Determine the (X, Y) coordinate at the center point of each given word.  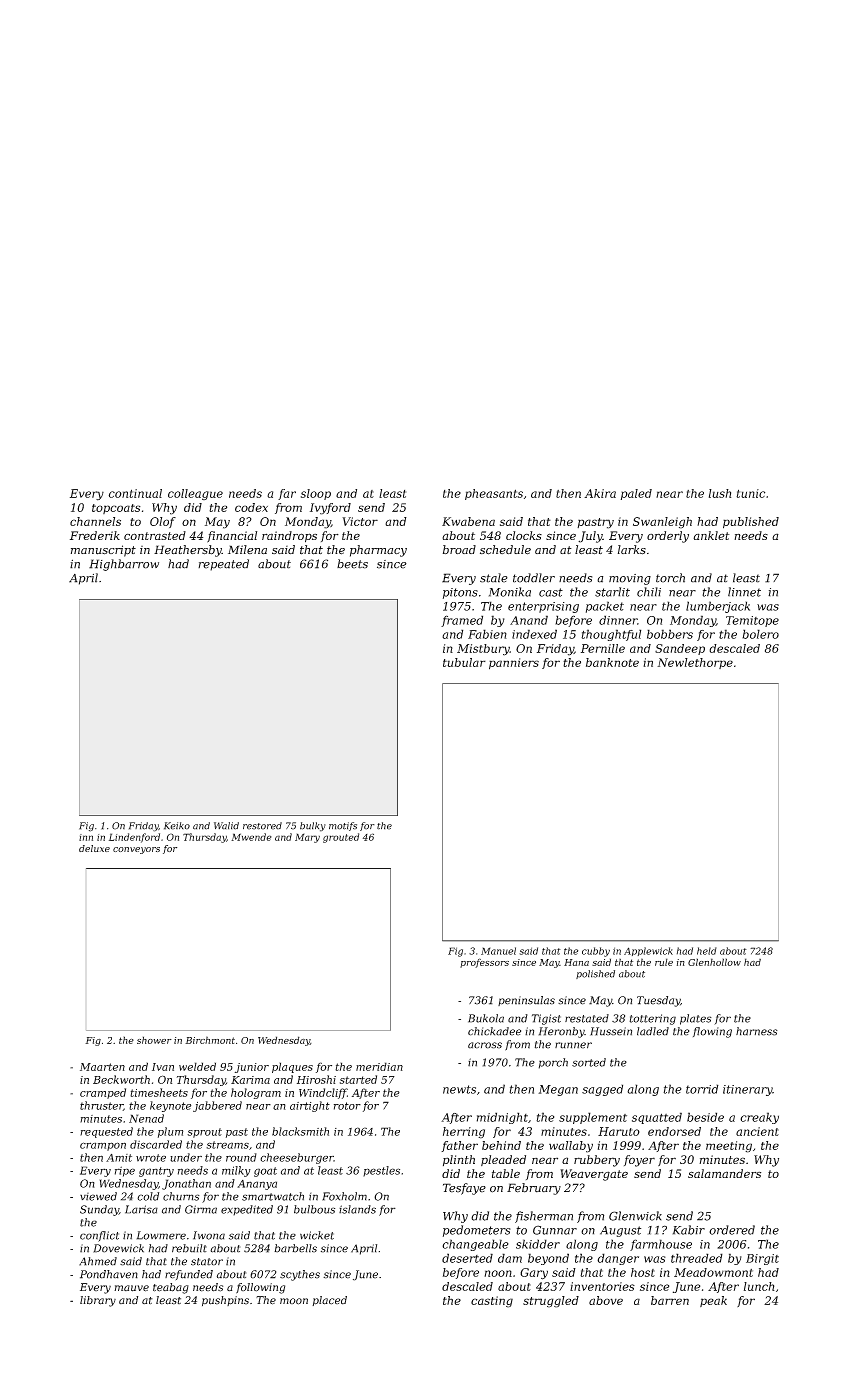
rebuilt (189, 1248)
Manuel (498, 951)
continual (135, 493)
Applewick (648, 951)
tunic (750, 493)
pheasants (494, 494)
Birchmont (210, 1040)
